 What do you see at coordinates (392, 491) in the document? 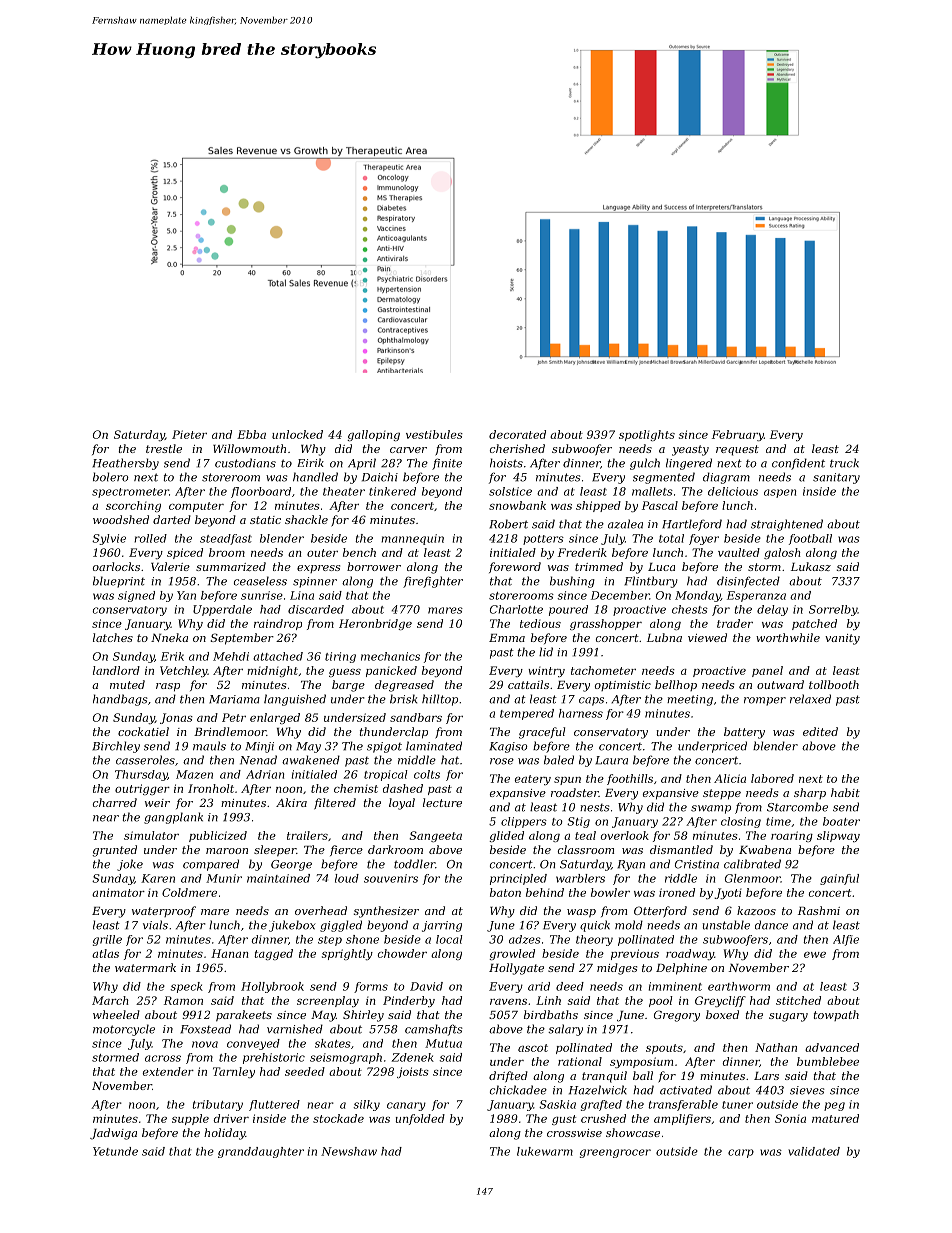
I see `tinkered` at bounding box center [392, 491].
